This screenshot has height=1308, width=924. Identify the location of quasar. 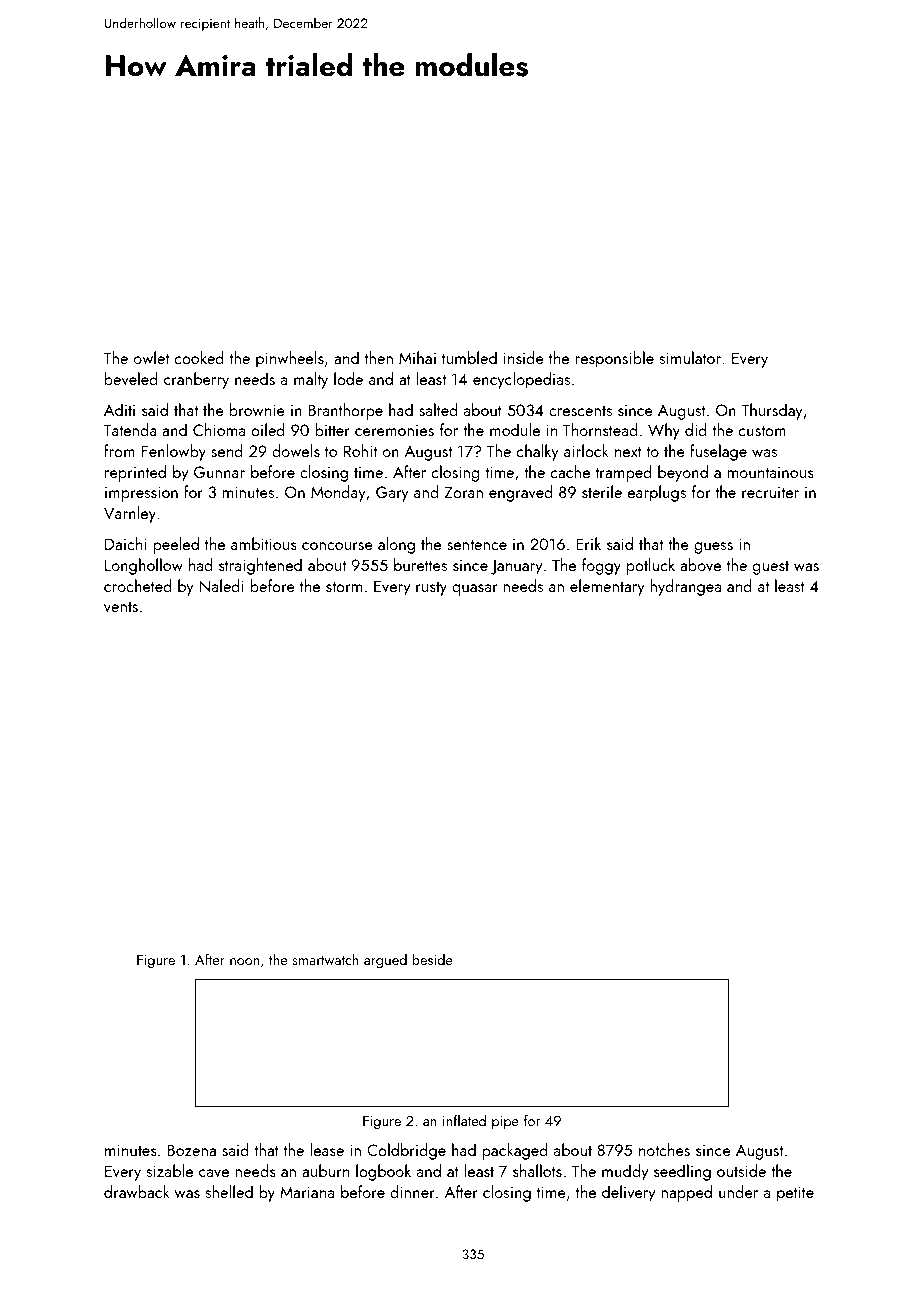
(474, 590).
